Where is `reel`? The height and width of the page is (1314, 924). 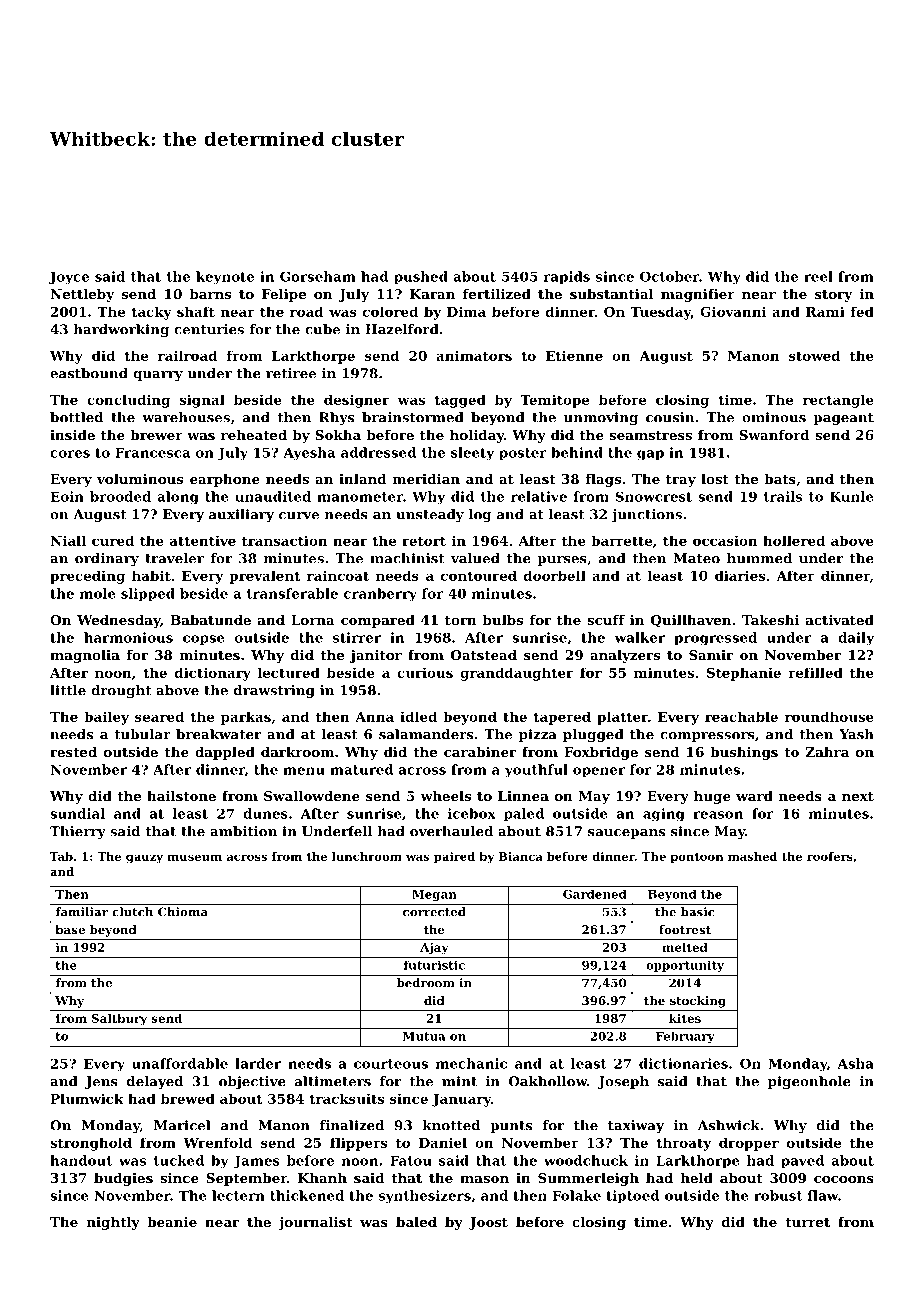 reel is located at coordinates (818, 276).
